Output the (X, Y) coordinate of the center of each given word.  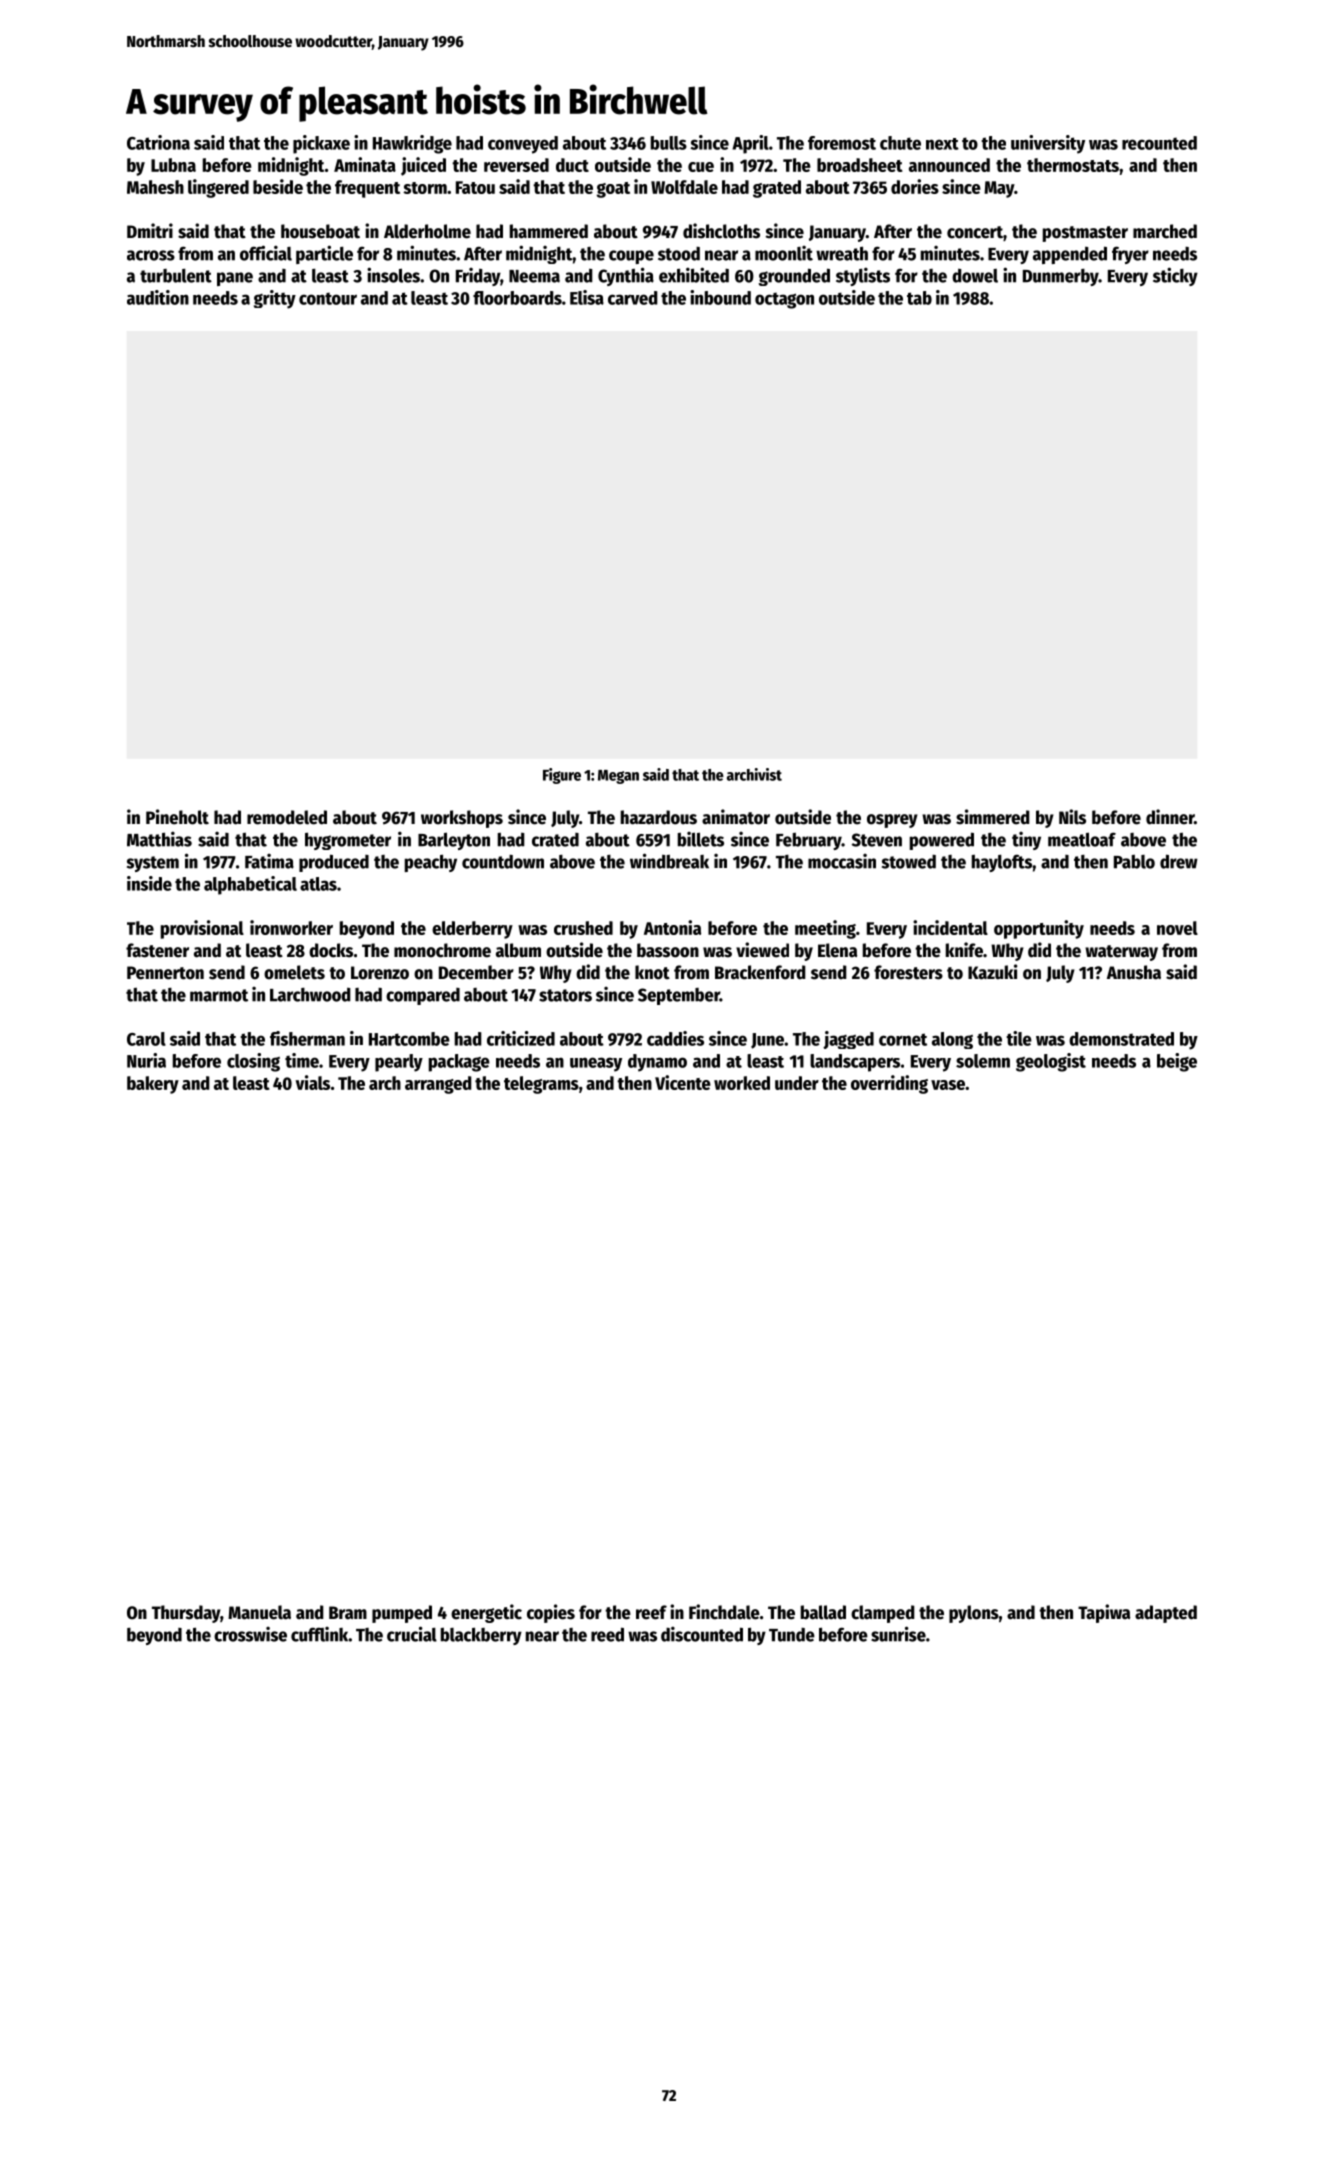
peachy (431, 863)
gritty (275, 299)
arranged (438, 1085)
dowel (975, 276)
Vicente (683, 1082)
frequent (367, 189)
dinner (1170, 817)
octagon (784, 300)
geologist (1051, 1062)
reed (607, 1634)
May (999, 189)
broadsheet (860, 165)
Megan (618, 777)
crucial (412, 1634)
